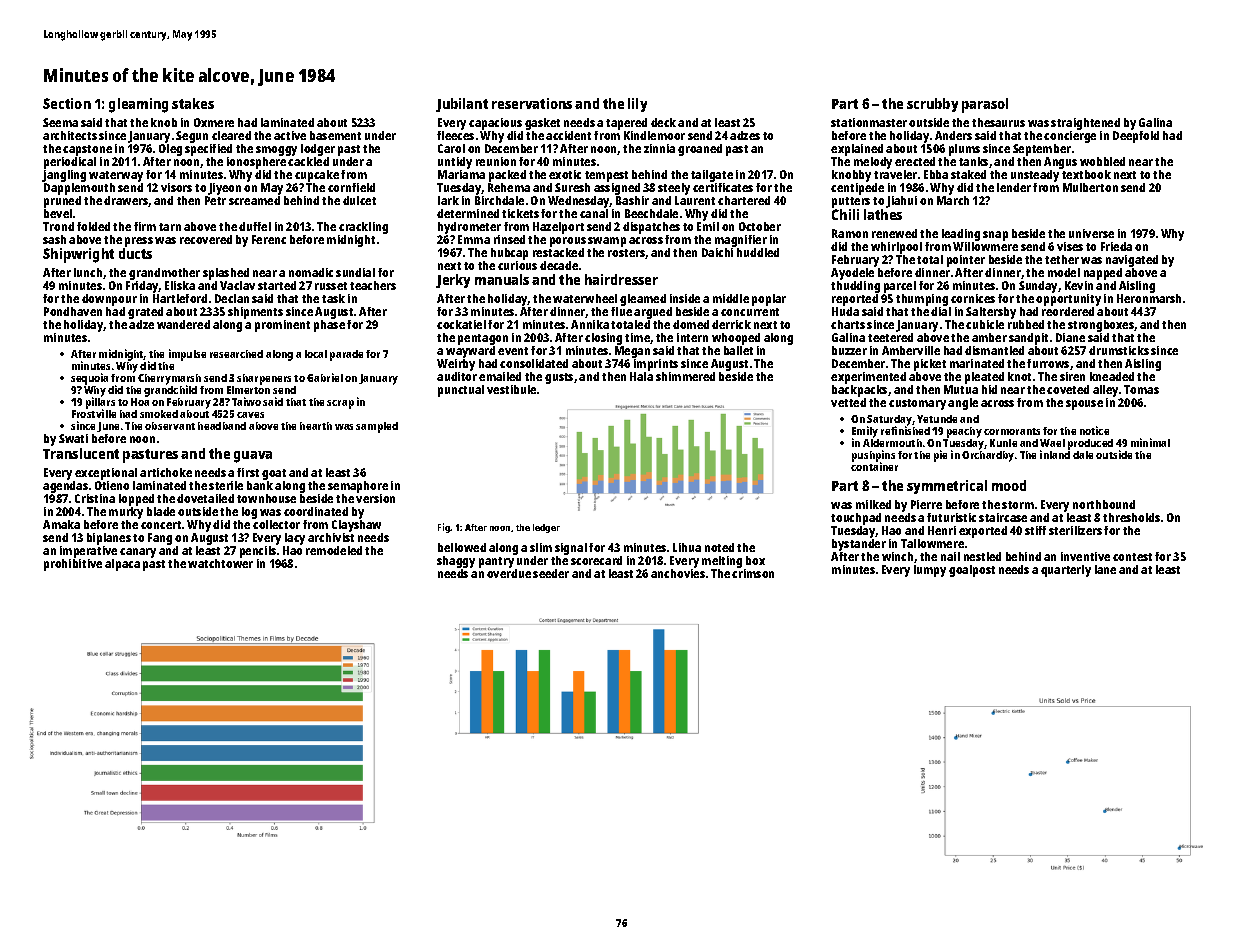  What do you see at coordinates (546, 528) in the screenshot?
I see `ledger` at bounding box center [546, 528].
